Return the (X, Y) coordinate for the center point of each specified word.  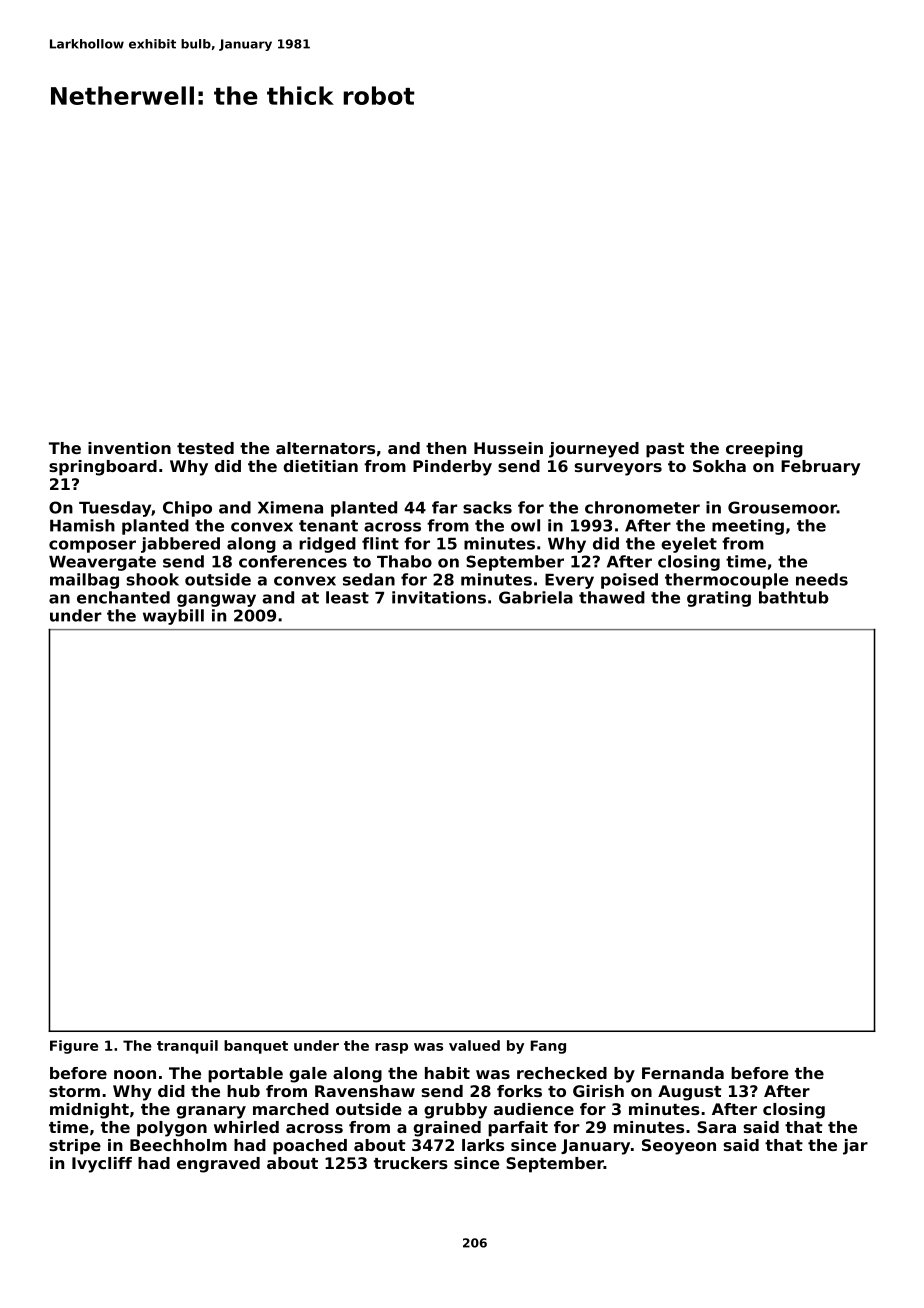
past (665, 450)
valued (474, 1045)
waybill (173, 617)
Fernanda (683, 1073)
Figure (74, 1047)
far (444, 507)
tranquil (187, 1047)
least (347, 597)
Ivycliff (102, 1165)
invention (129, 448)
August (689, 1093)
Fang (548, 1047)
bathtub (794, 597)
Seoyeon (679, 1147)
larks (483, 1145)
